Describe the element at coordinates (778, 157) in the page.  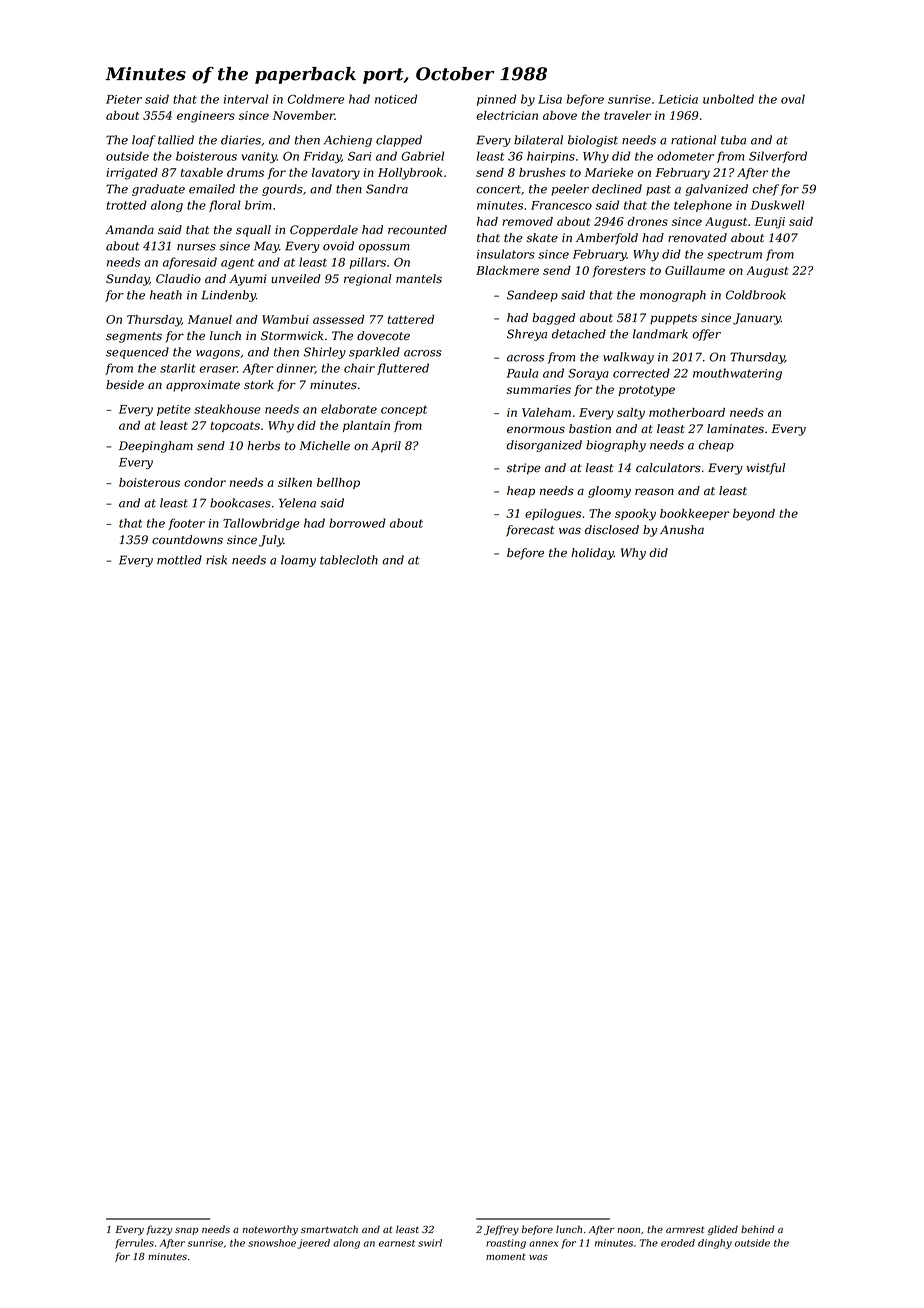
I see `Silverford` at that location.
